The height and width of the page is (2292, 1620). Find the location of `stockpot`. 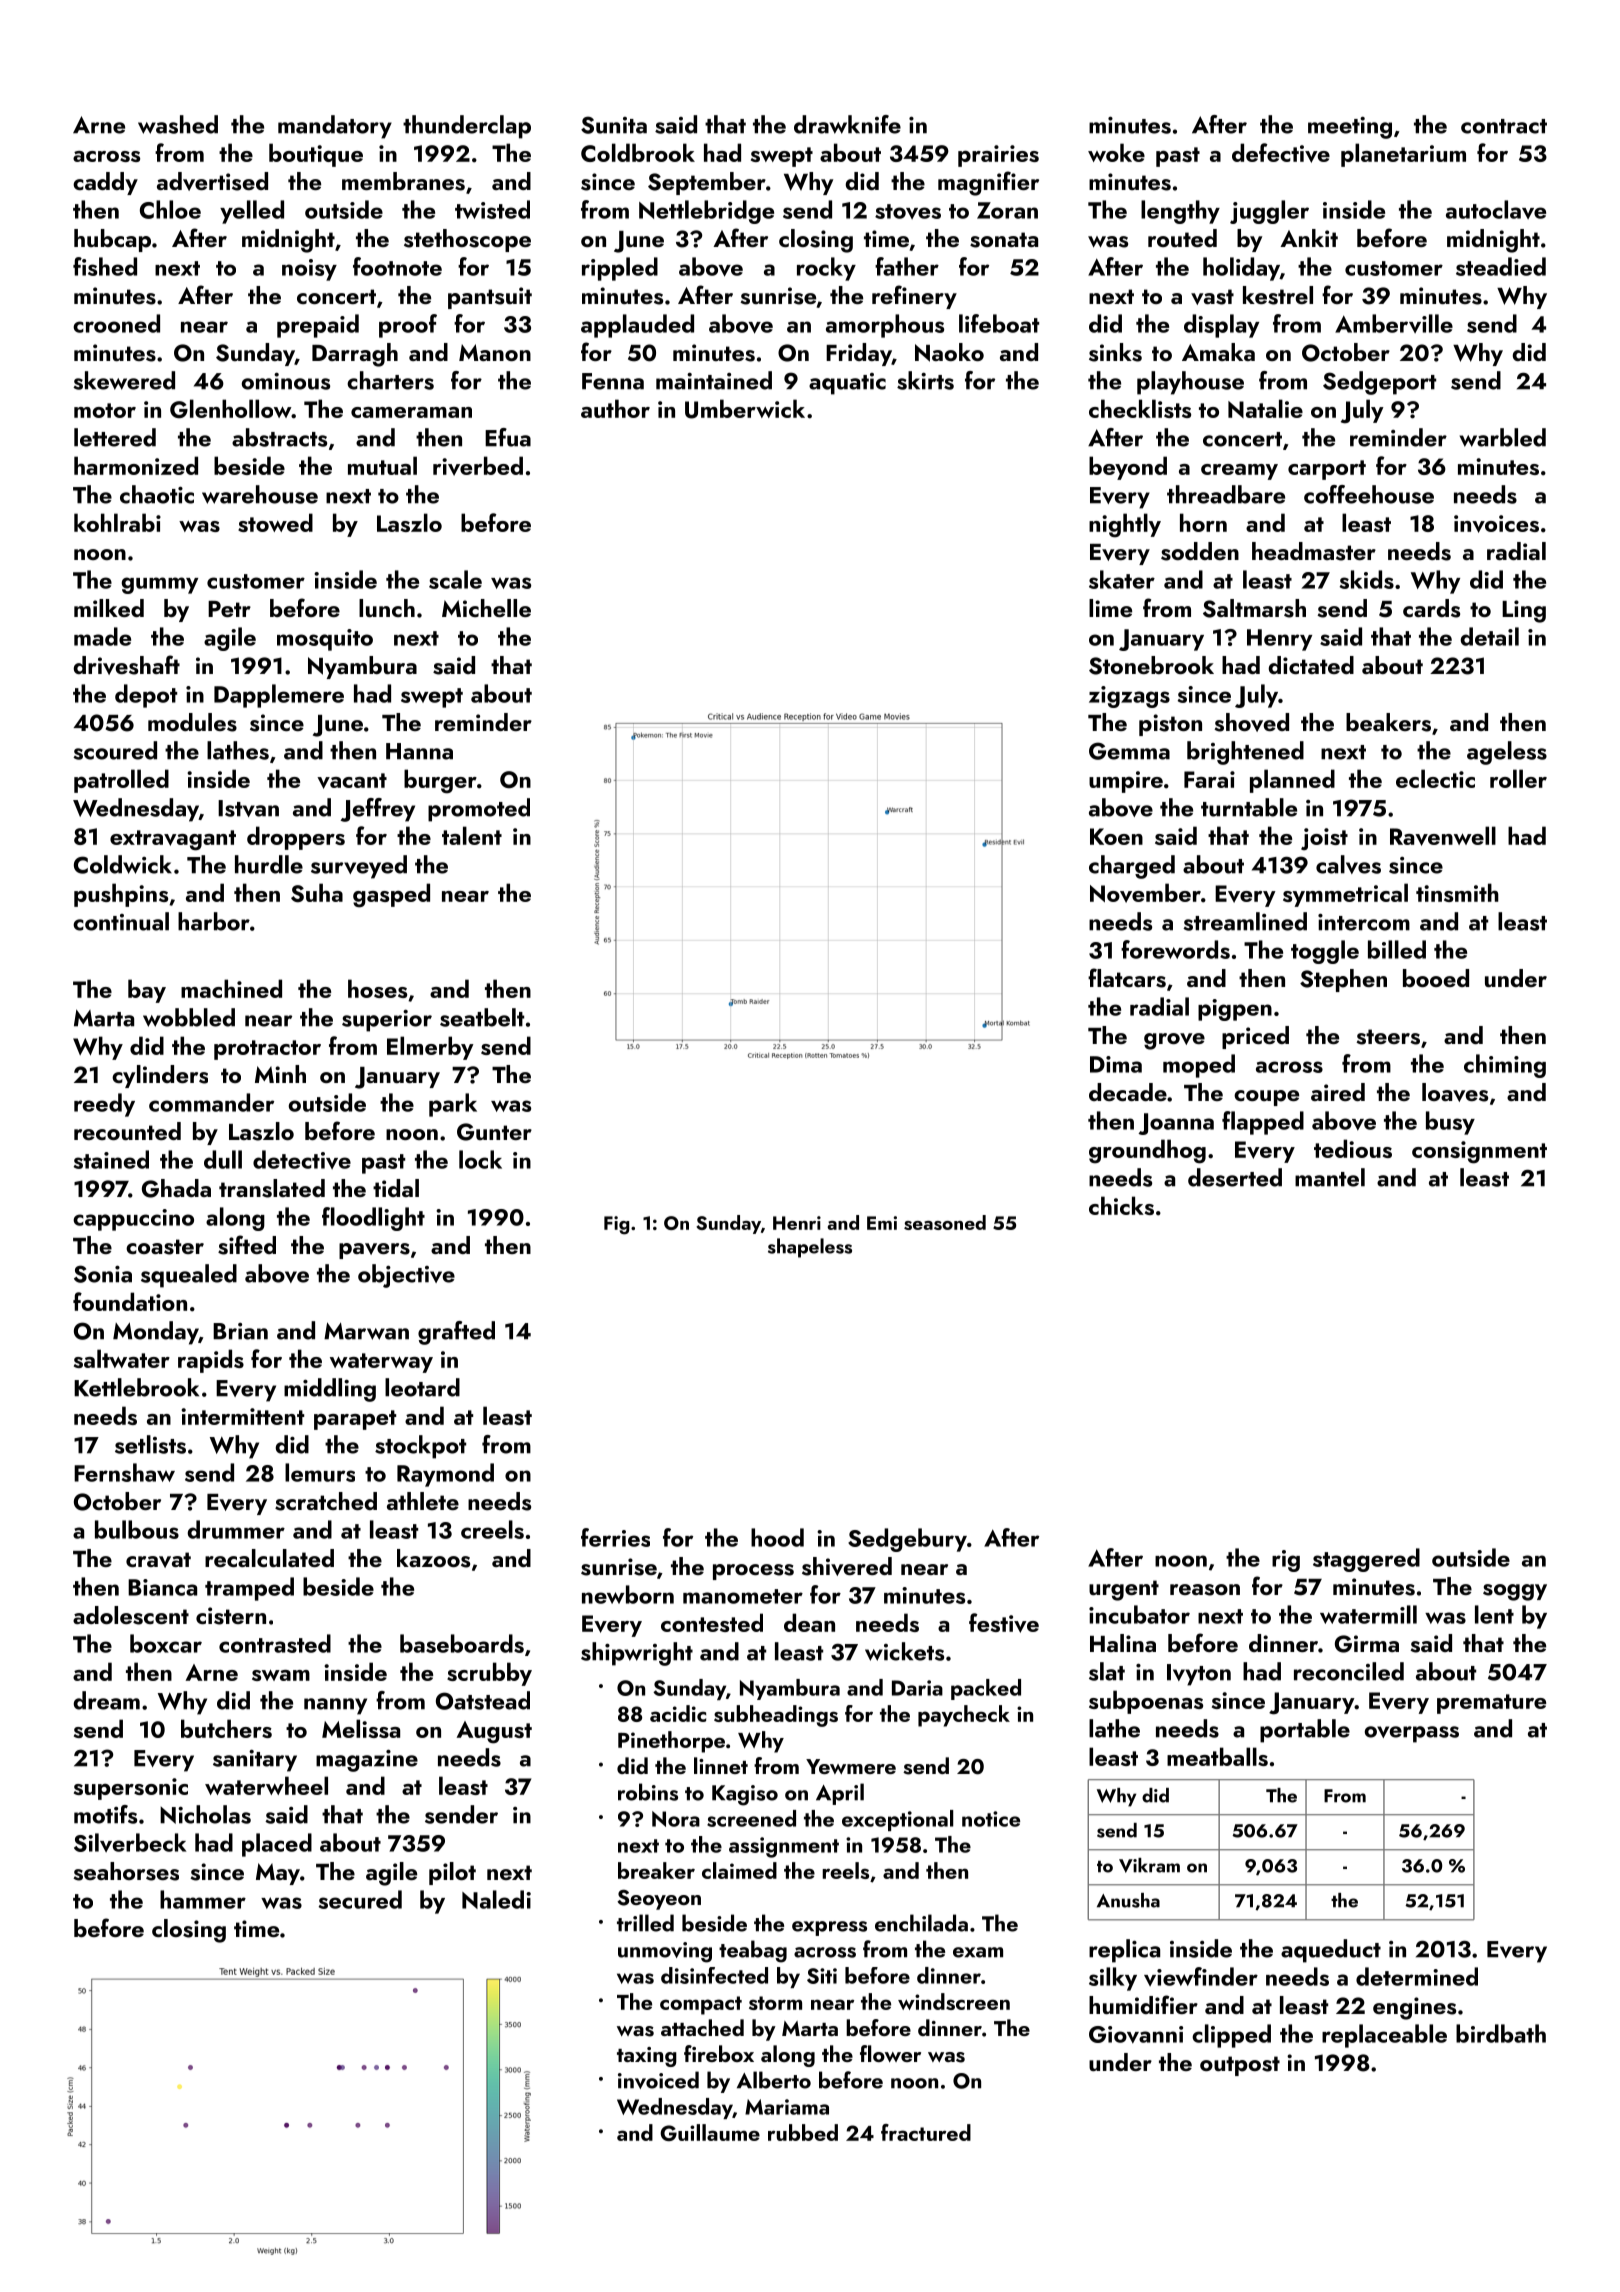

stockpot is located at coordinates (420, 1447).
